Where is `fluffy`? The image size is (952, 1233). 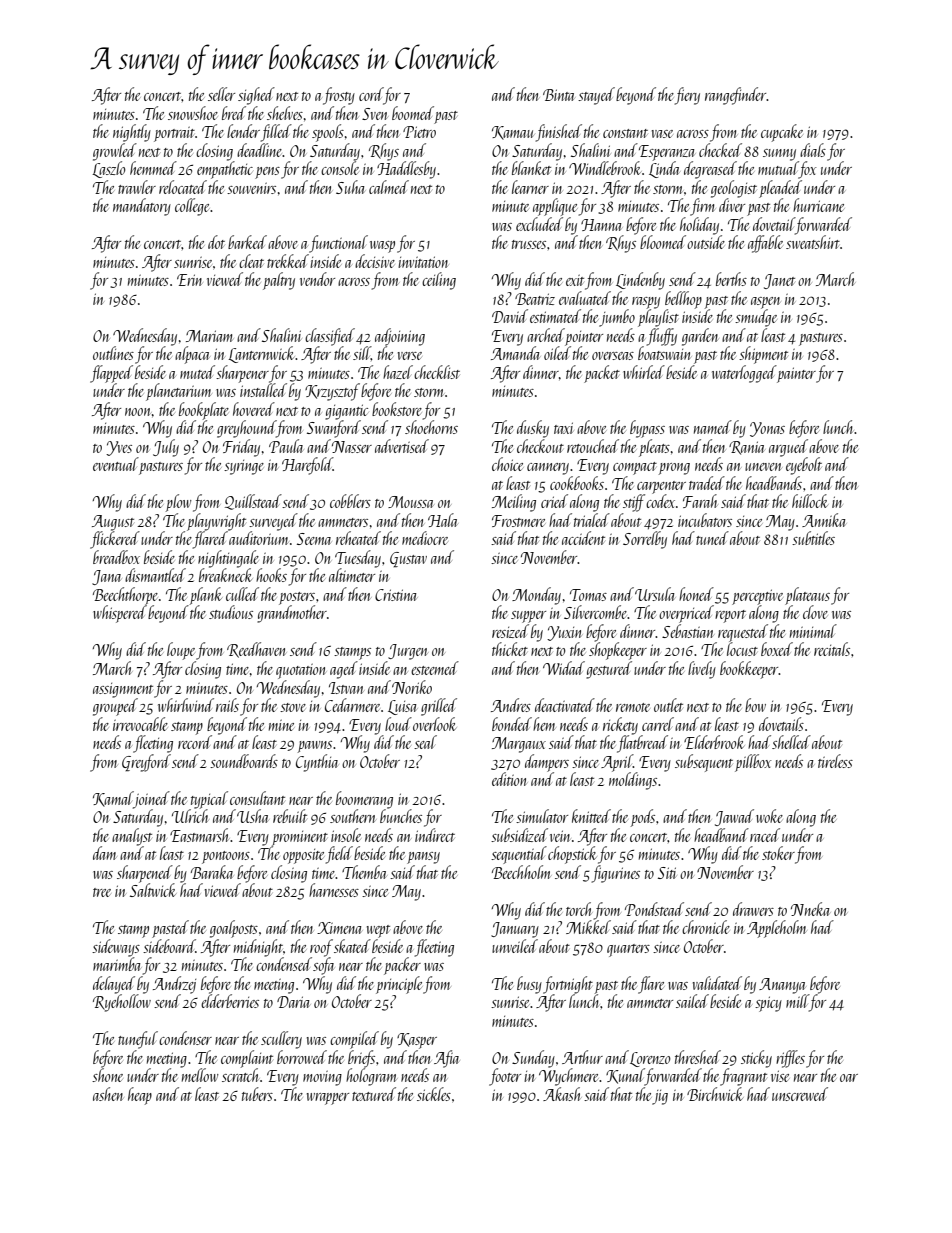
fluffy is located at coordinates (662, 337).
